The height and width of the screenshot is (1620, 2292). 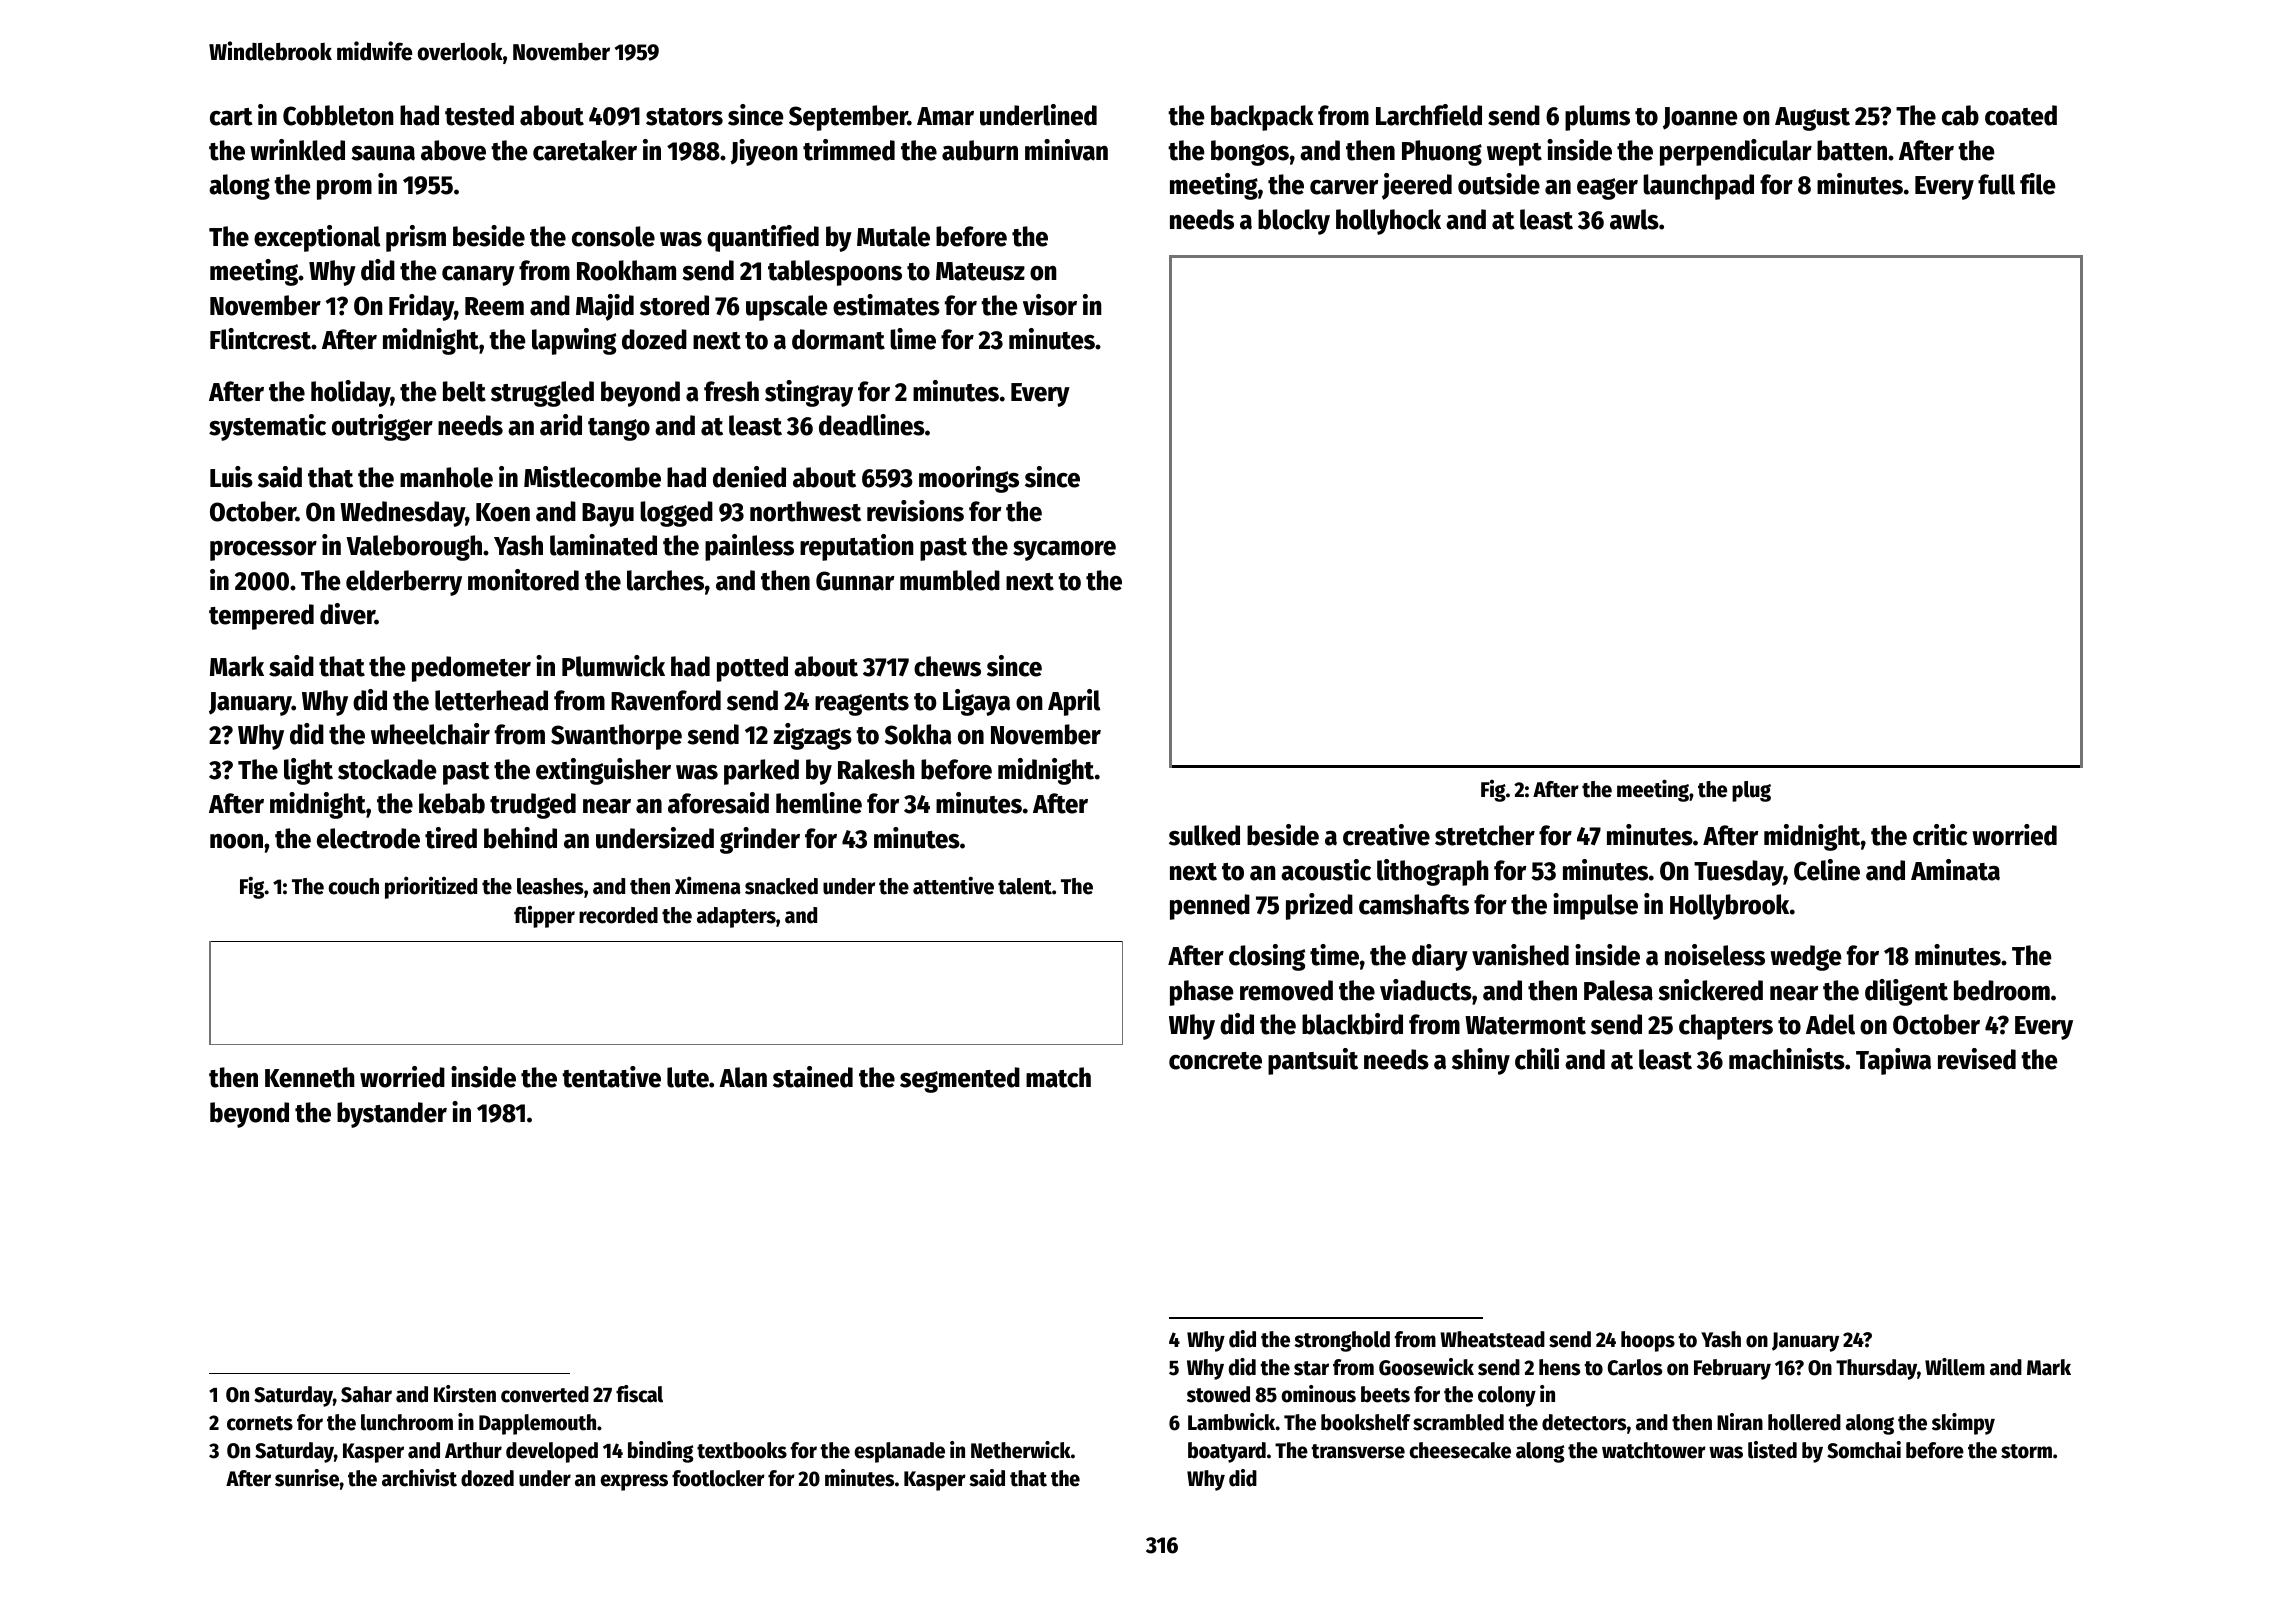 I want to click on lapwing, so click(x=574, y=341).
